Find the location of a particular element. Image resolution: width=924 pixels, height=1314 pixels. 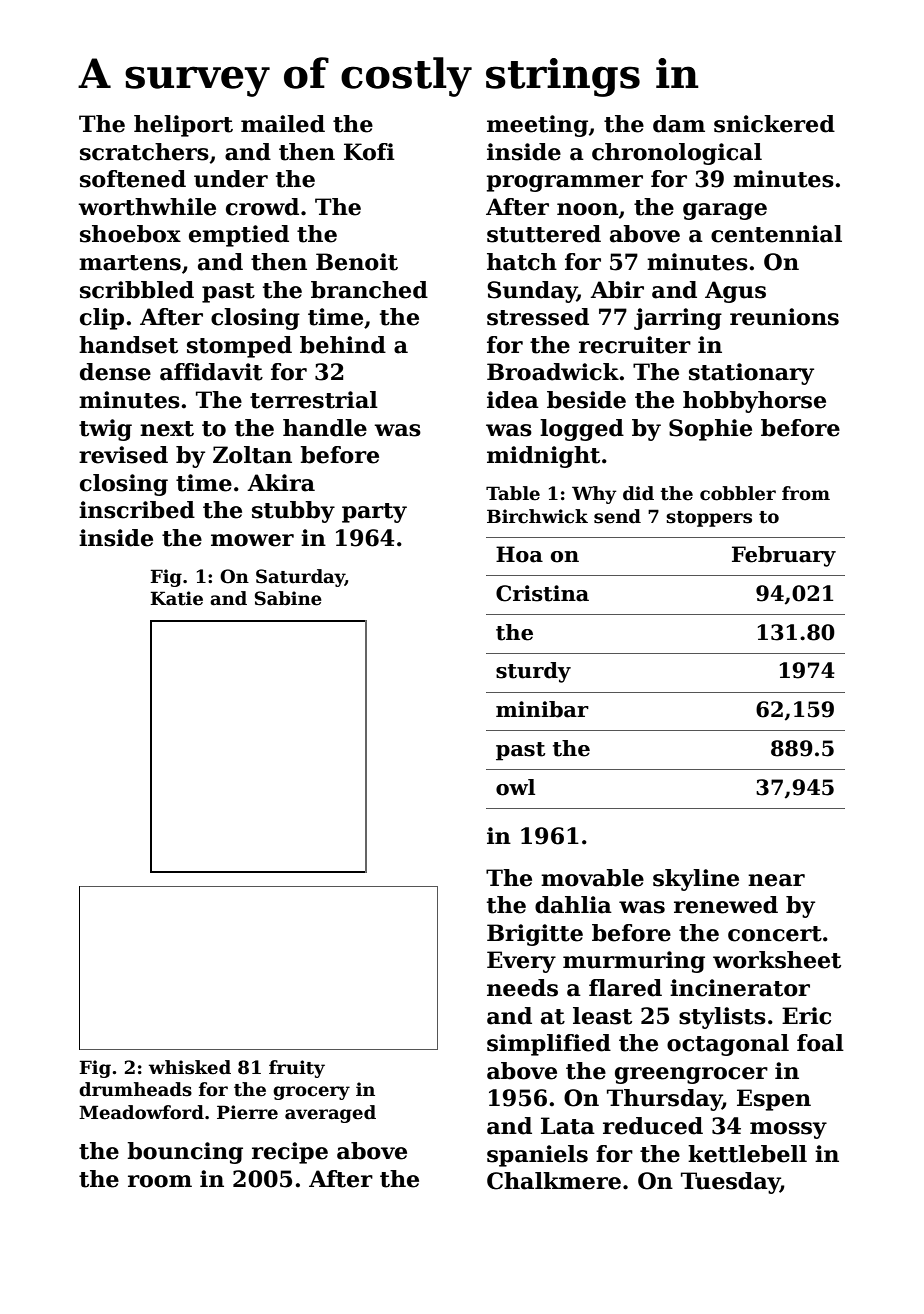

handset is located at coordinates (128, 345).
